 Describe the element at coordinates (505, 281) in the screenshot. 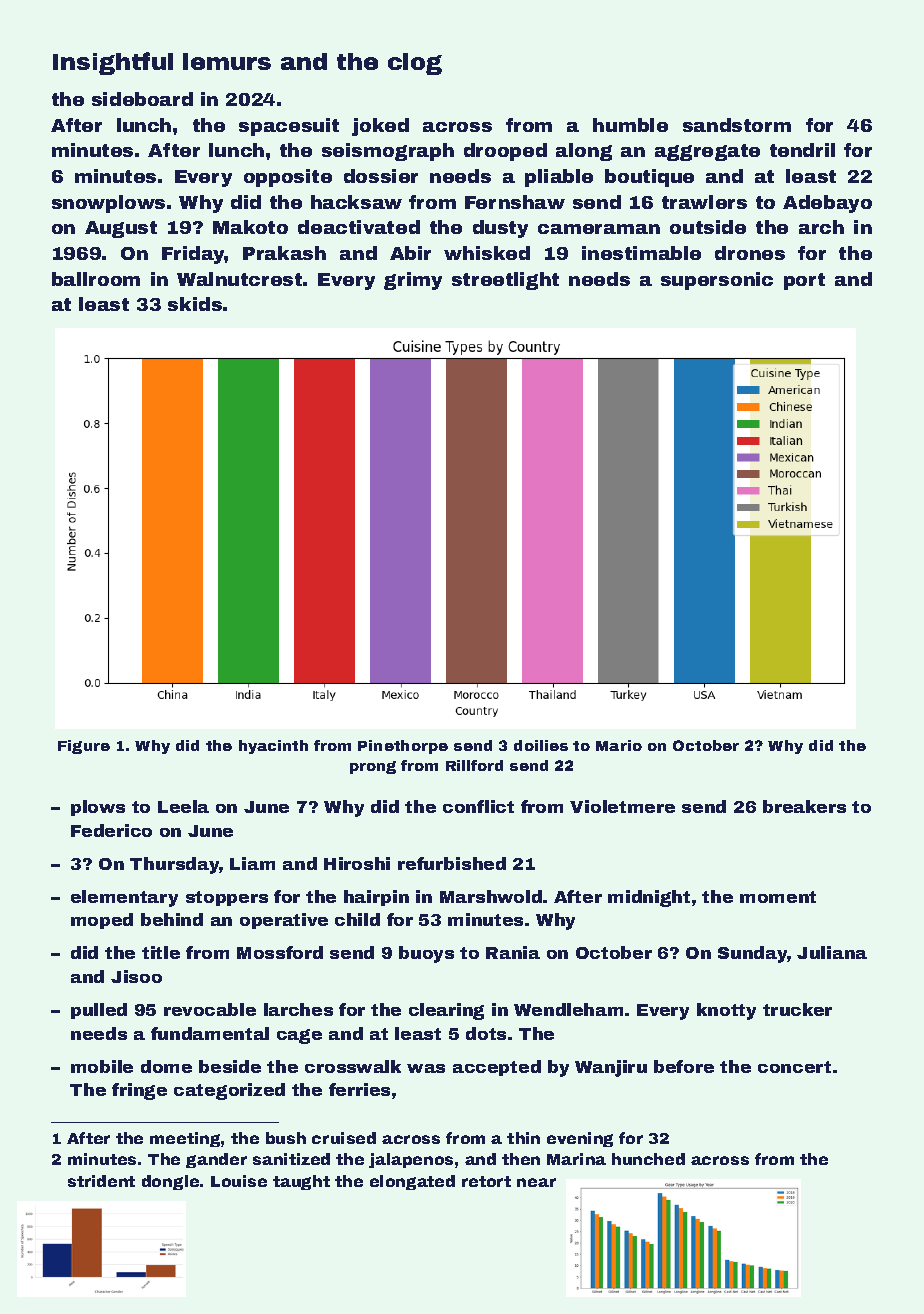

I see `streetlight` at that location.
